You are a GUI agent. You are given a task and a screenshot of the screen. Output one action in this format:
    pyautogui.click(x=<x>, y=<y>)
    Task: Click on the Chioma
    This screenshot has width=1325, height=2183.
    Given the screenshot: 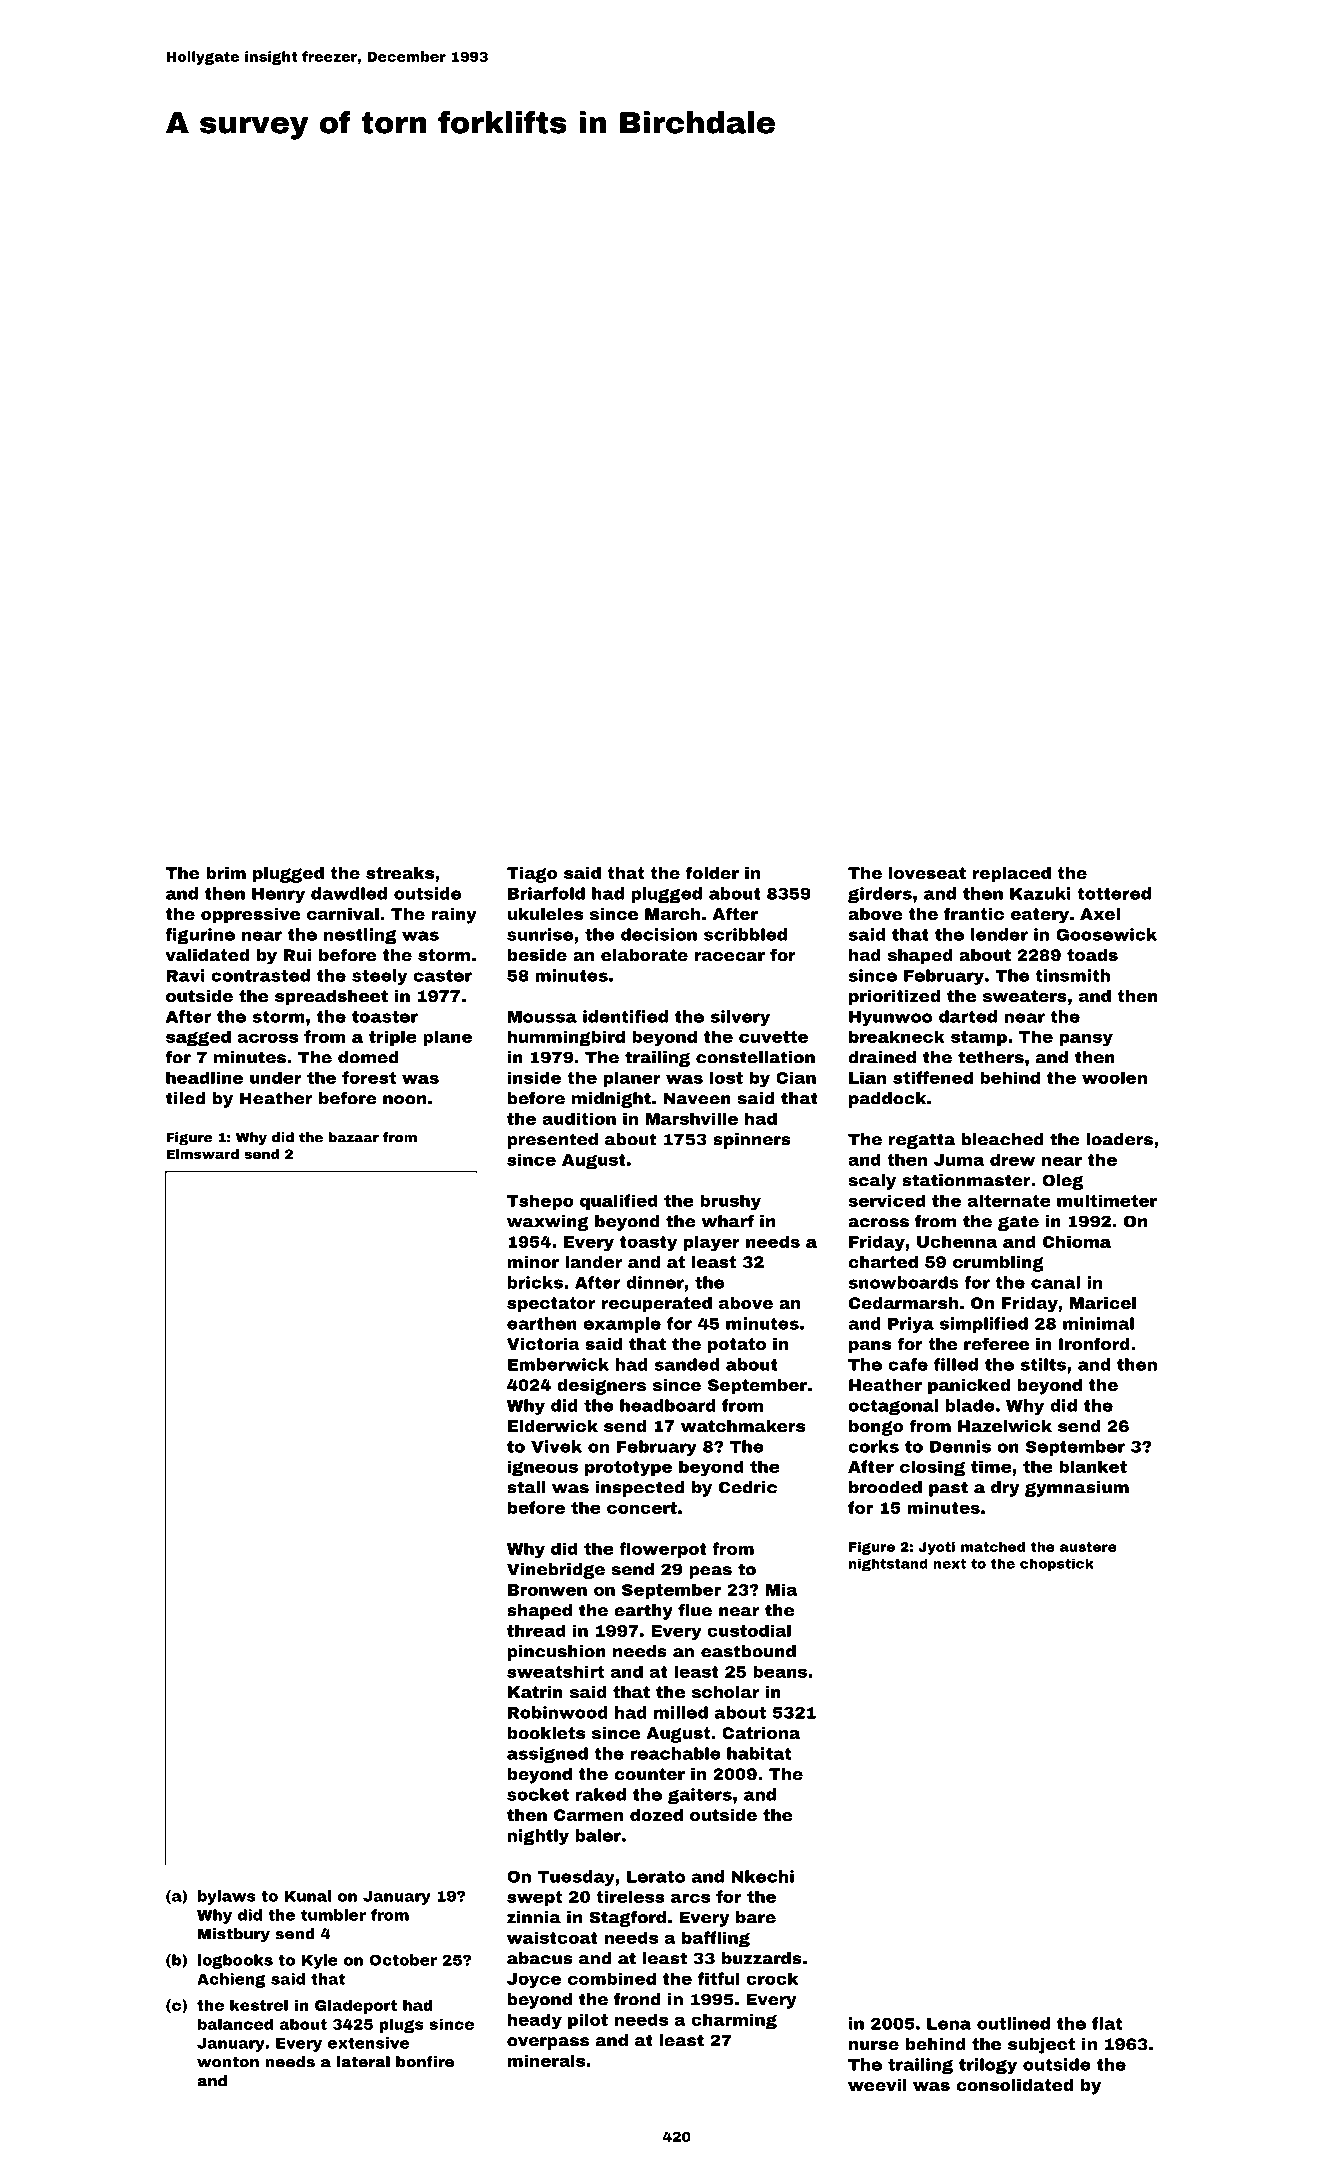 What is the action you would take?
    pyautogui.click(x=1077, y=1241)
